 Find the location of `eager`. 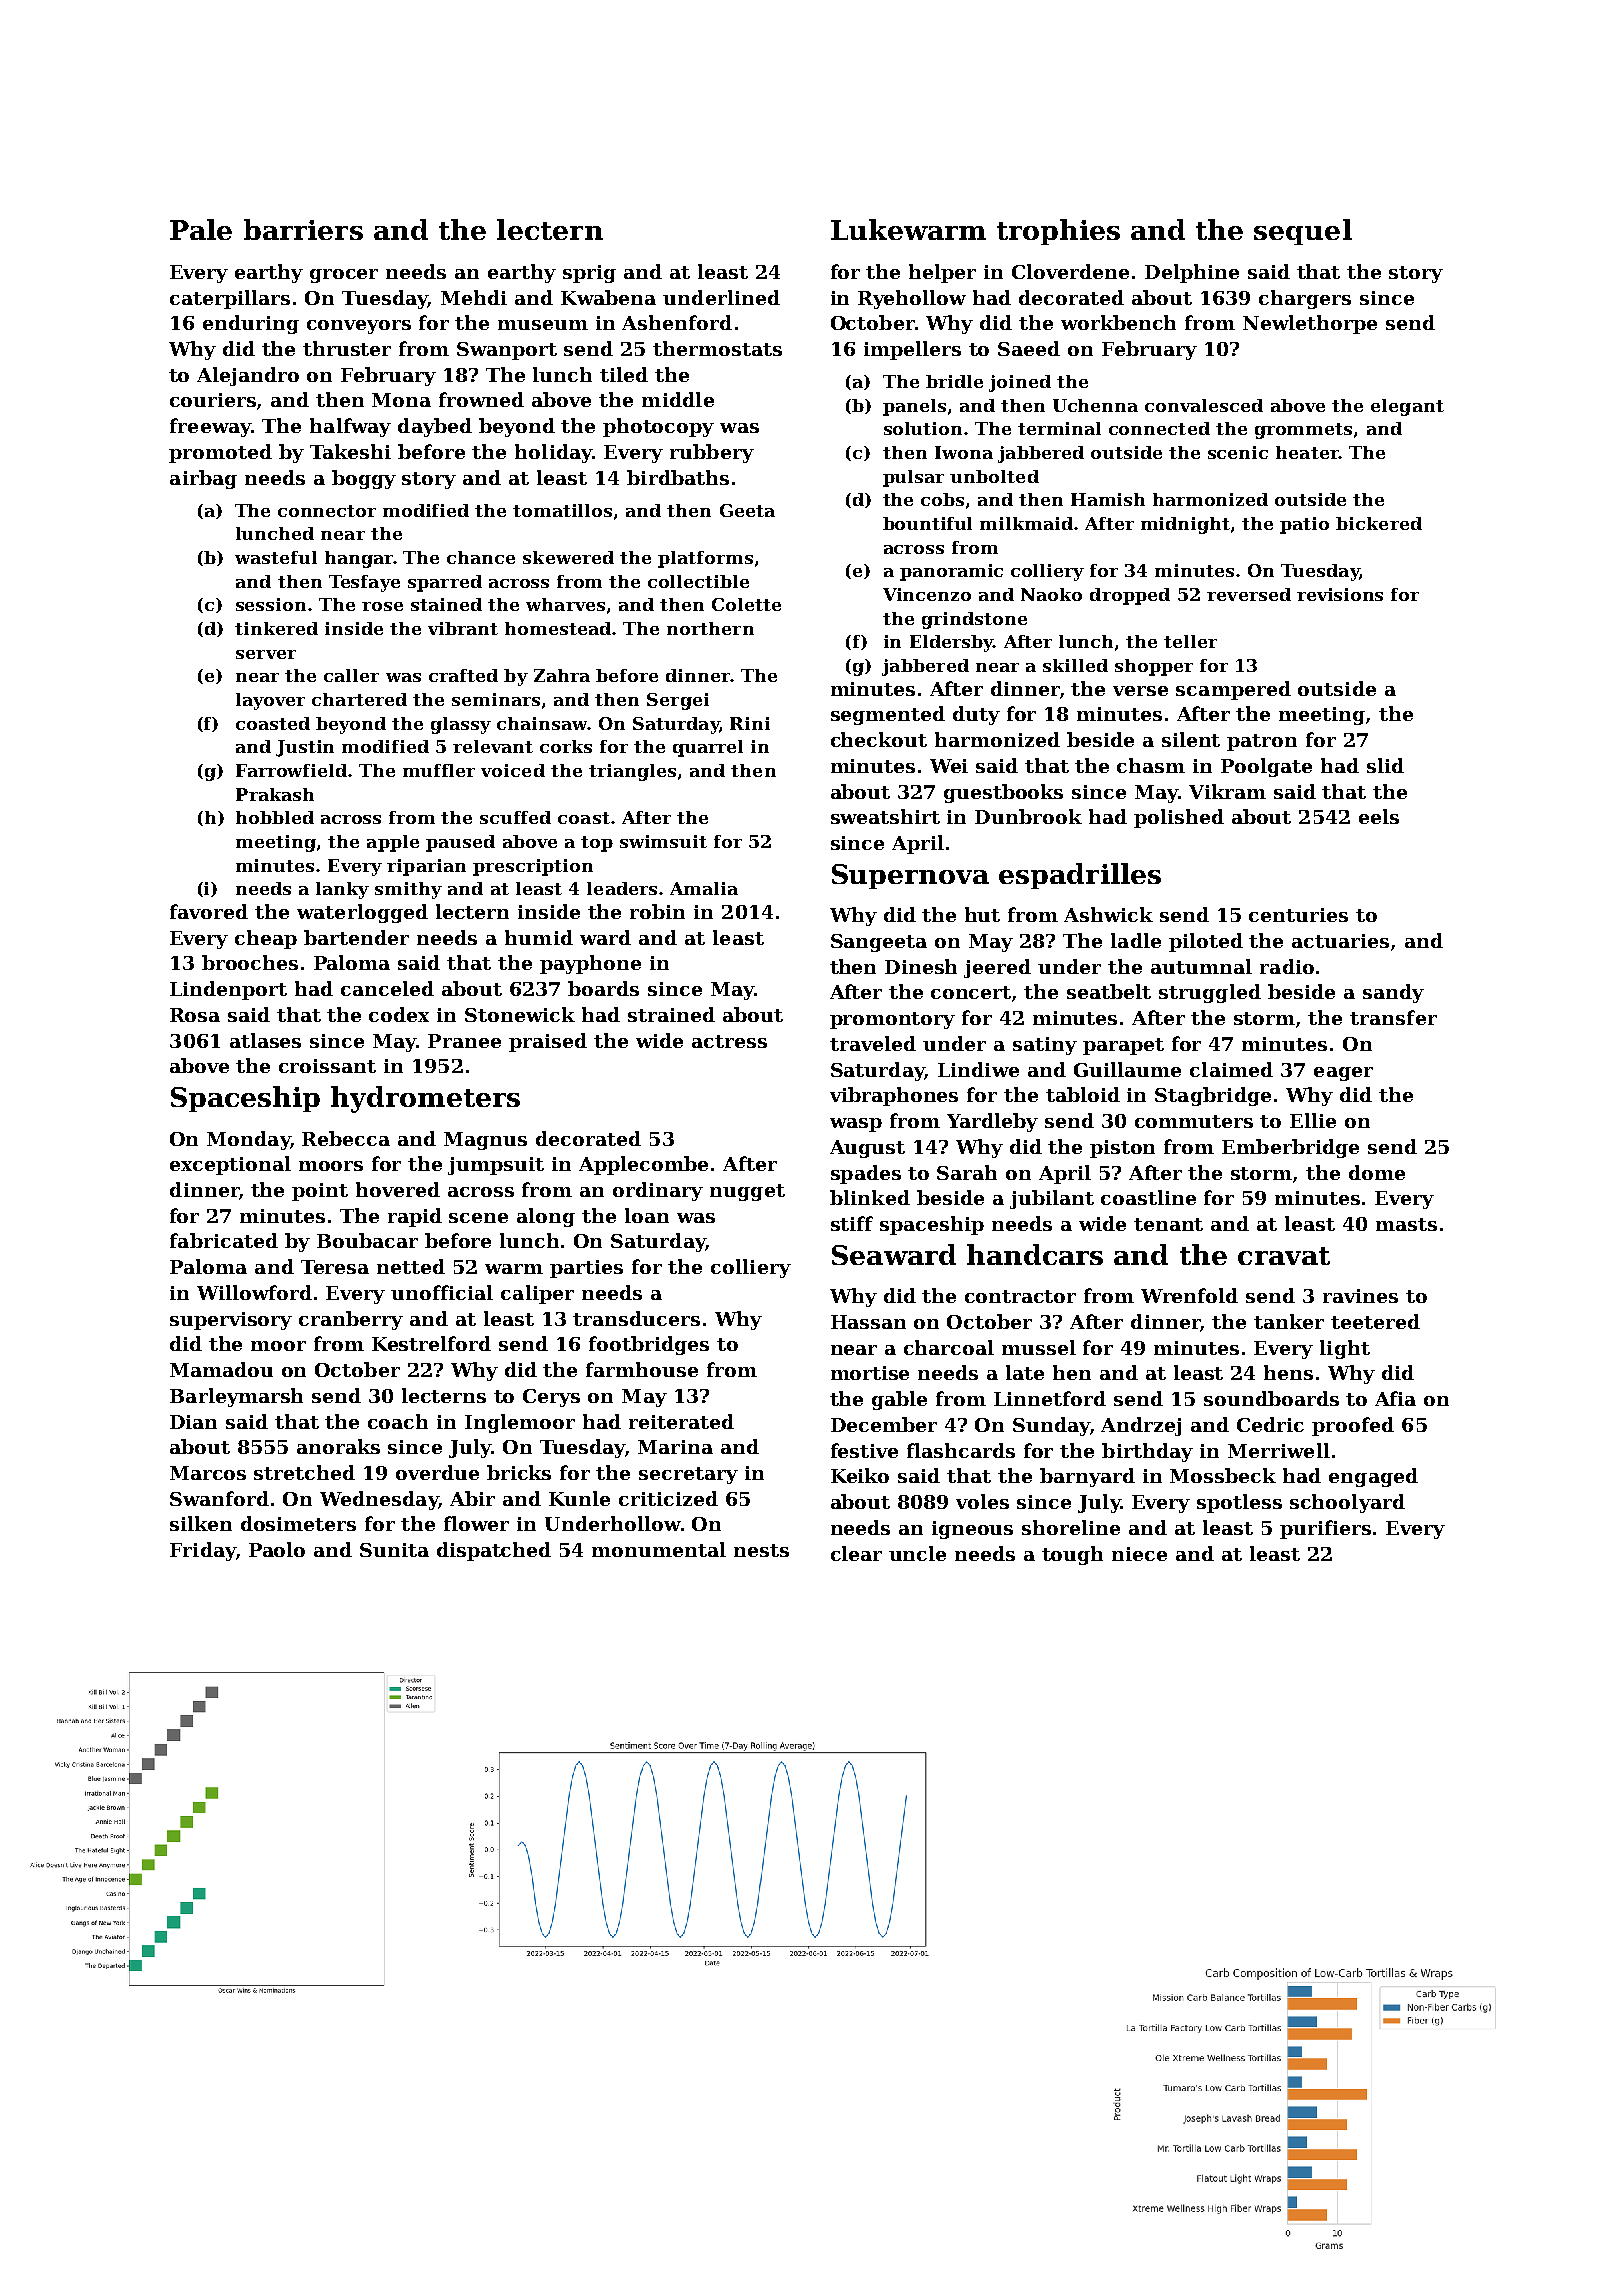

eager is located at coordinates (1343, 1074).
